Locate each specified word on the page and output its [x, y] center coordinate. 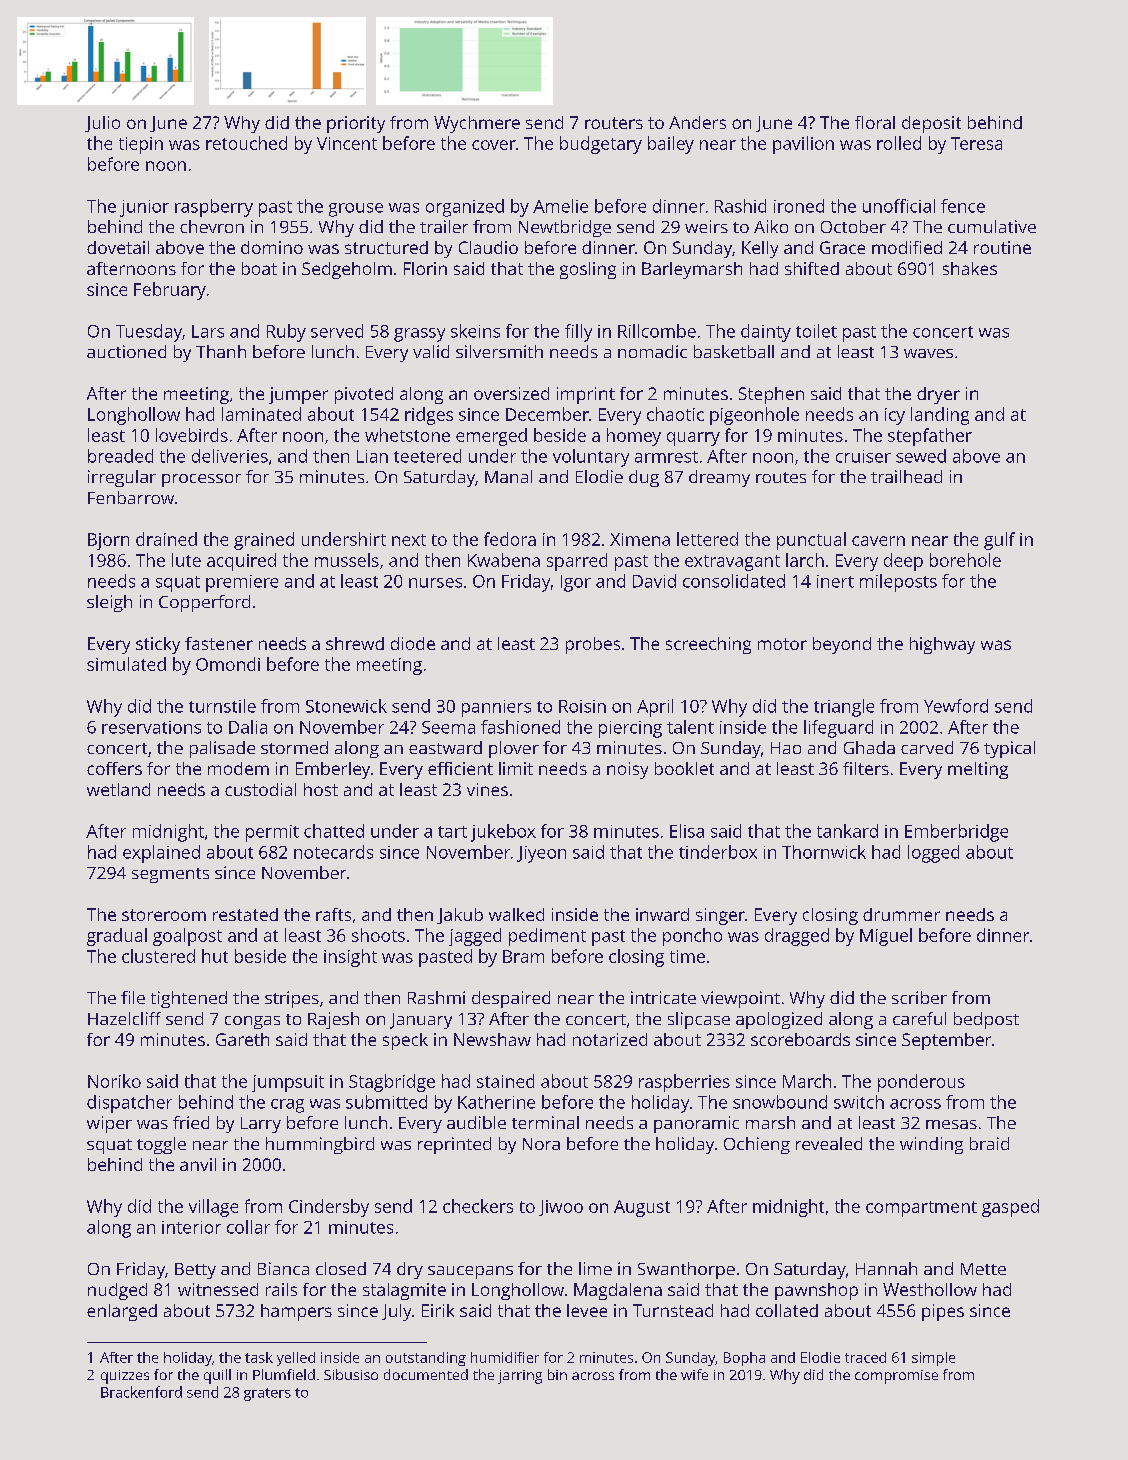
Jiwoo [561, 1208]
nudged [117, 1291]
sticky [158, 645]
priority [356, 124]
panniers [496, 708]
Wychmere [477, 124]
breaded [120, 456]
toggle [161, 1145]
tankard [847, 831]
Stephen [771, 395]
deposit [931, 124]
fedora [510, 539]
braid [989, 1143]
